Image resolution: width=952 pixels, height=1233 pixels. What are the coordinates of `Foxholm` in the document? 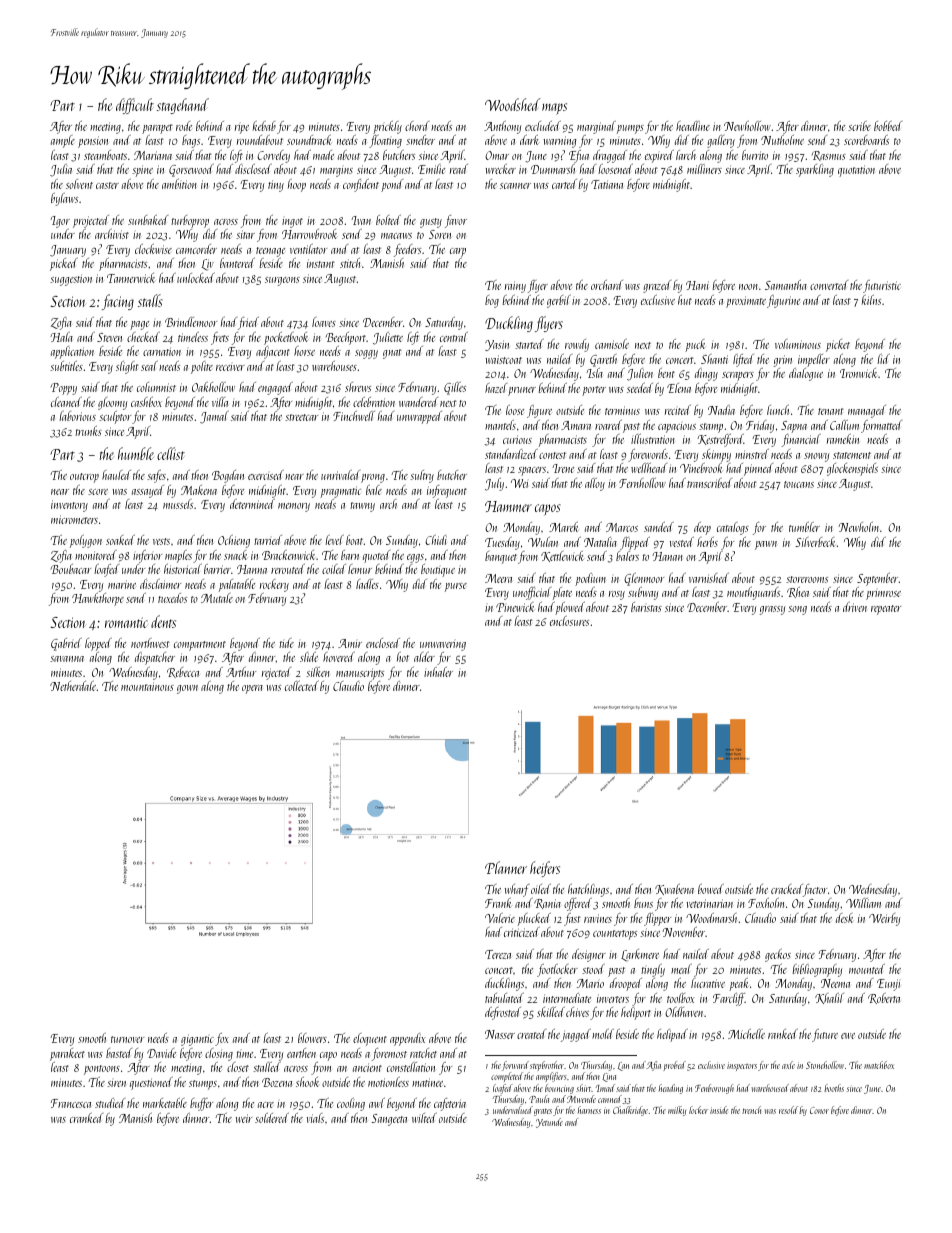 It's located at (766, 903).
